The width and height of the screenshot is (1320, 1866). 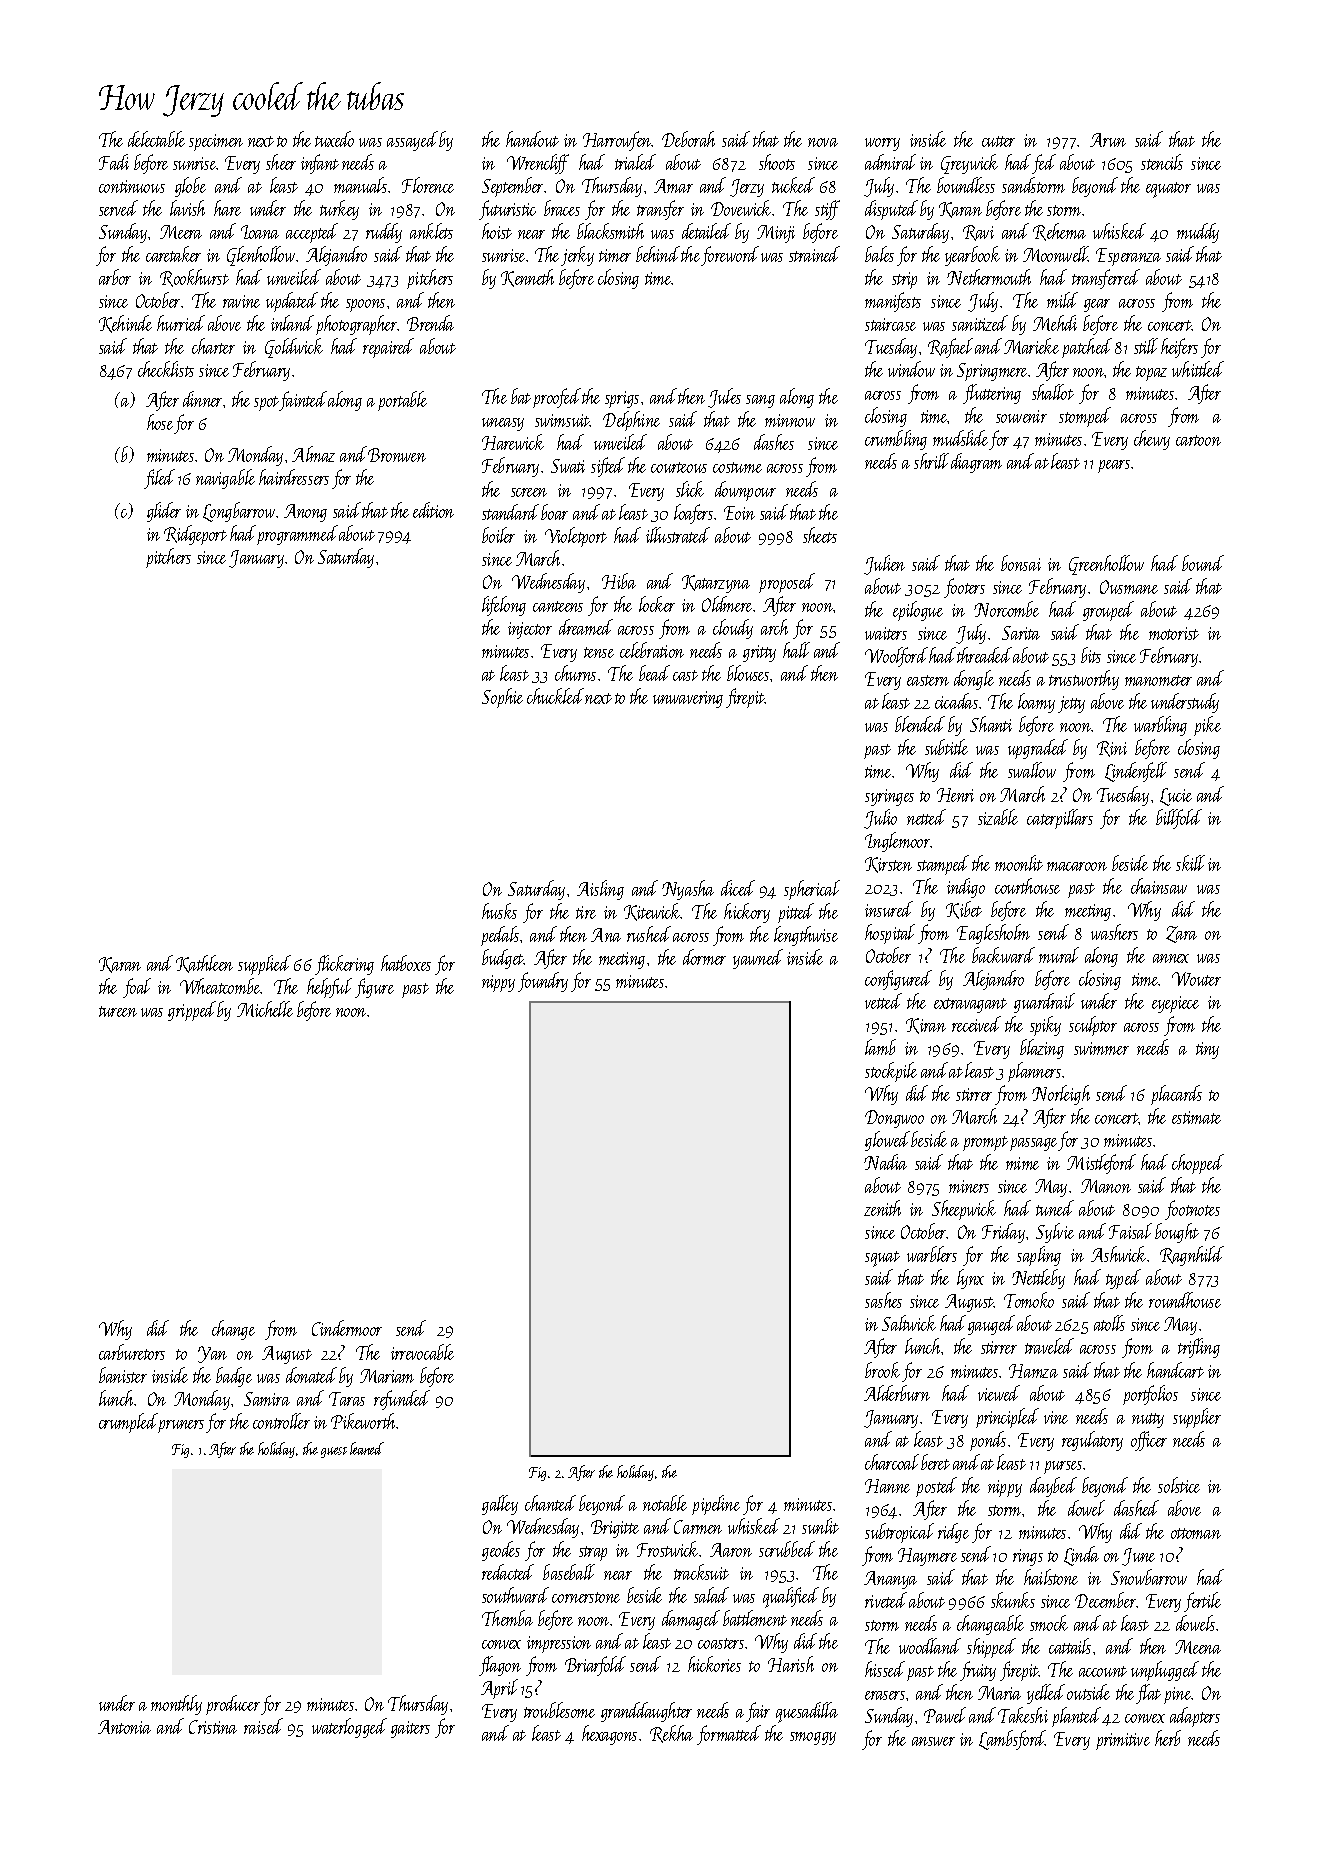 I want to click on Michelle, so click(x=265, y=1009).
